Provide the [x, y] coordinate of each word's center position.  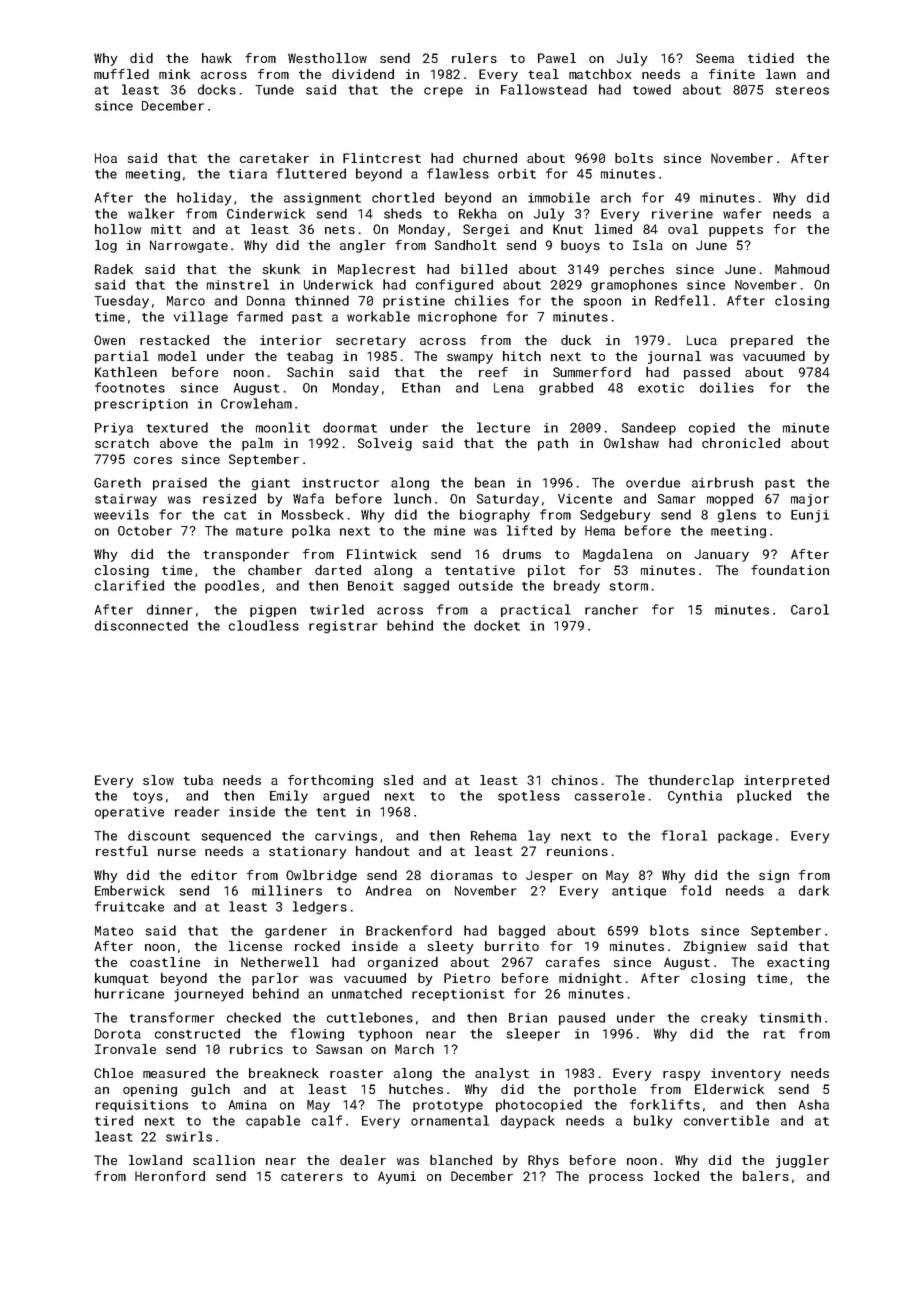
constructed [197, 1033]
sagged [426, 587]
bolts [634, 158]
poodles [232, 586]
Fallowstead [544, 89]
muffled [121, 74]
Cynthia [695, 797]
